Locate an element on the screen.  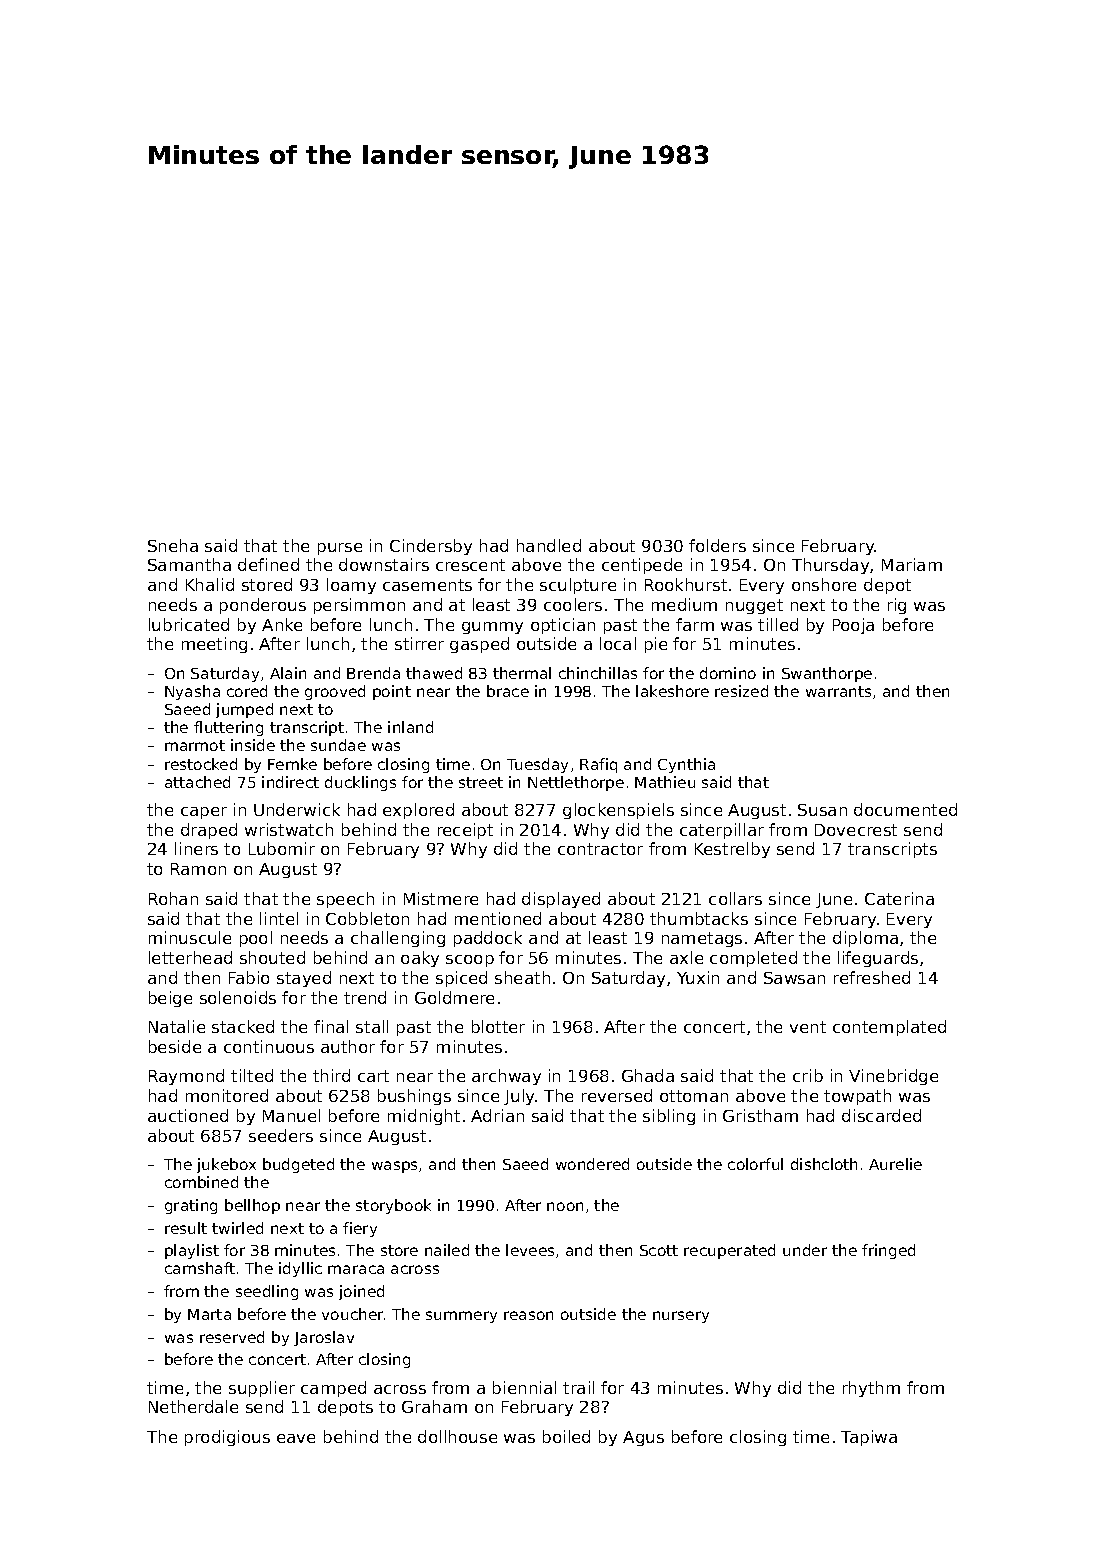
Agus is located at coordinates (643, 1438).
